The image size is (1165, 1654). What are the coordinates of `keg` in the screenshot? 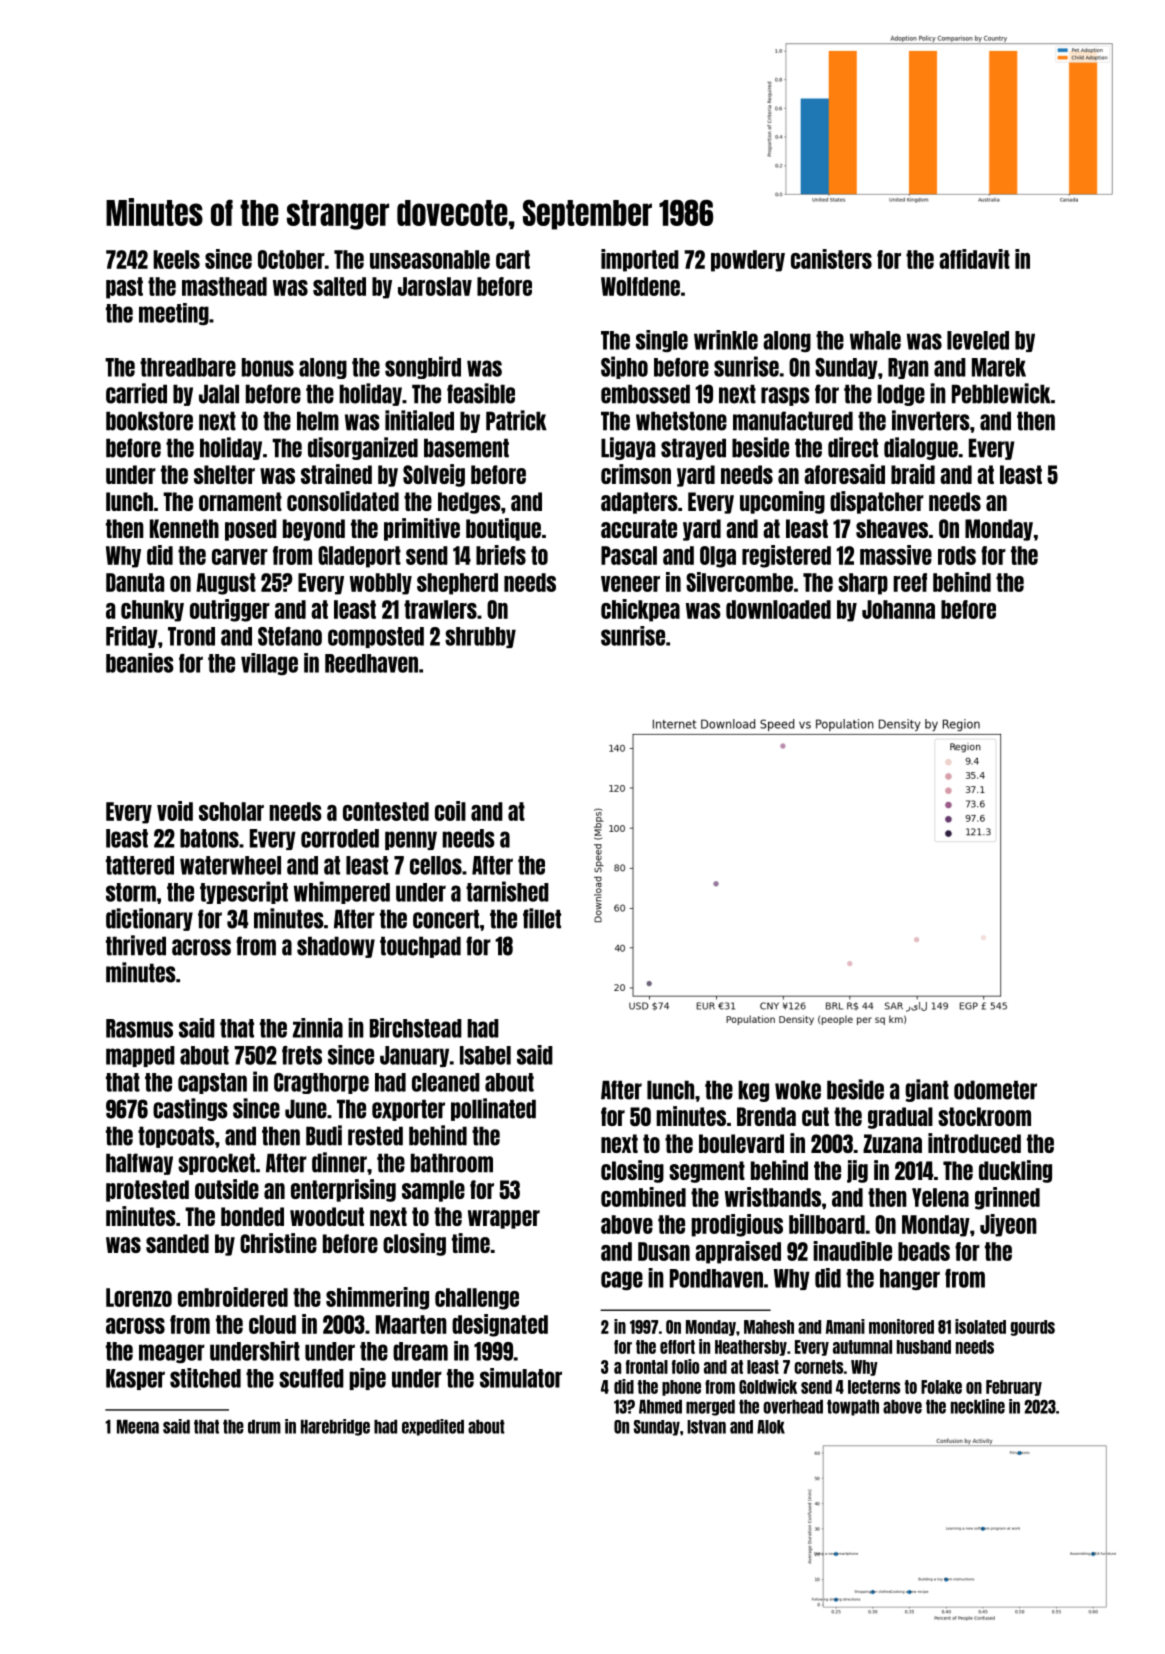 It's located at (753, 1091).
